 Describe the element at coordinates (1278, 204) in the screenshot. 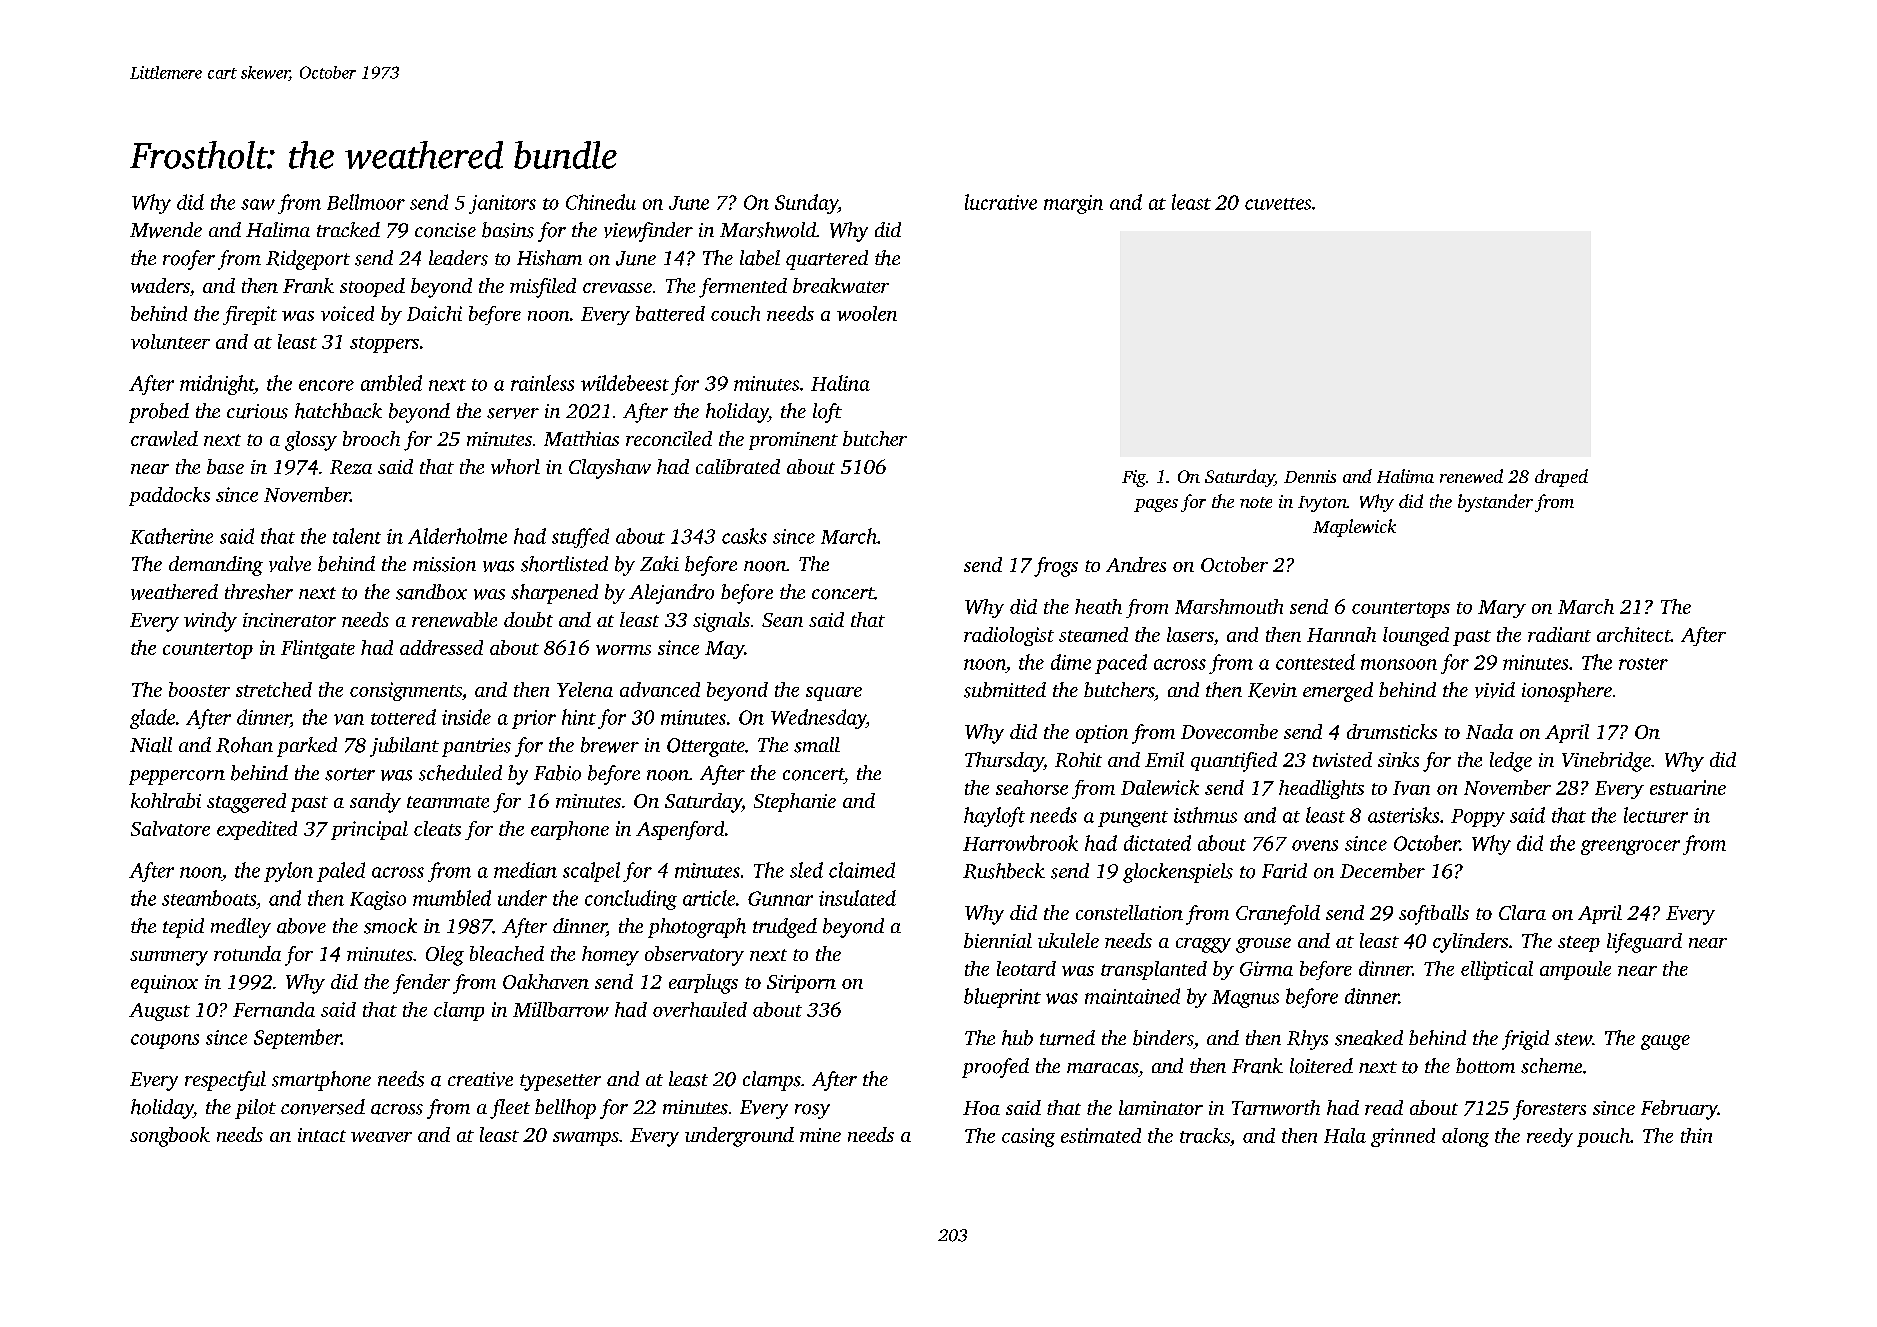

I see `cuvettes` at that location.
